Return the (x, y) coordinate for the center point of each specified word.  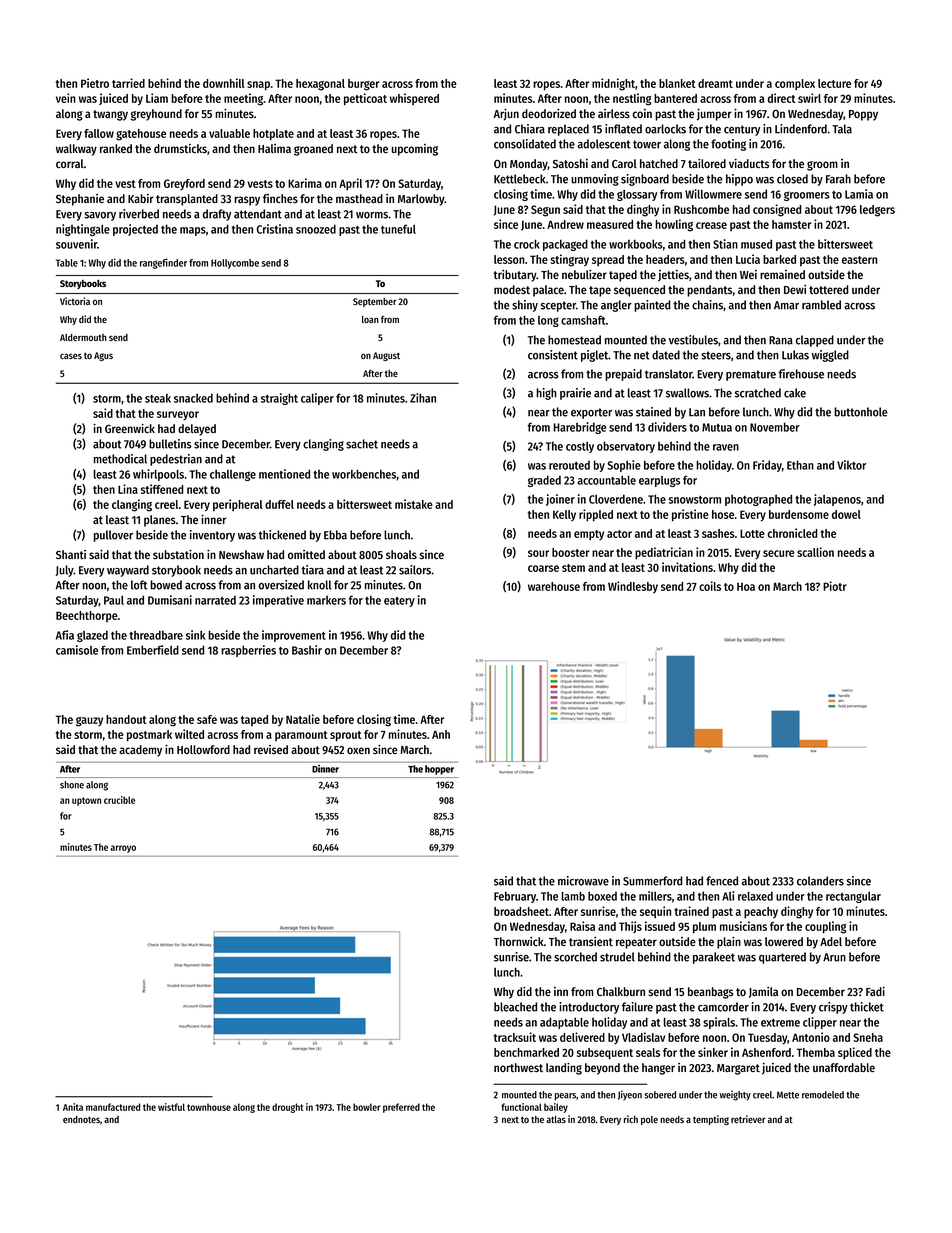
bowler (367, 1107)
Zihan (423, 398)
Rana (781, 340)
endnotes (81, 1119)
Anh (441, 734)
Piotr (835, 586)
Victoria (75, 301)
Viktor (851, 465)
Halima (274, 148)
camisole (77, 650)
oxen (358, 750)
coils (710, 586)
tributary (514, 276)
